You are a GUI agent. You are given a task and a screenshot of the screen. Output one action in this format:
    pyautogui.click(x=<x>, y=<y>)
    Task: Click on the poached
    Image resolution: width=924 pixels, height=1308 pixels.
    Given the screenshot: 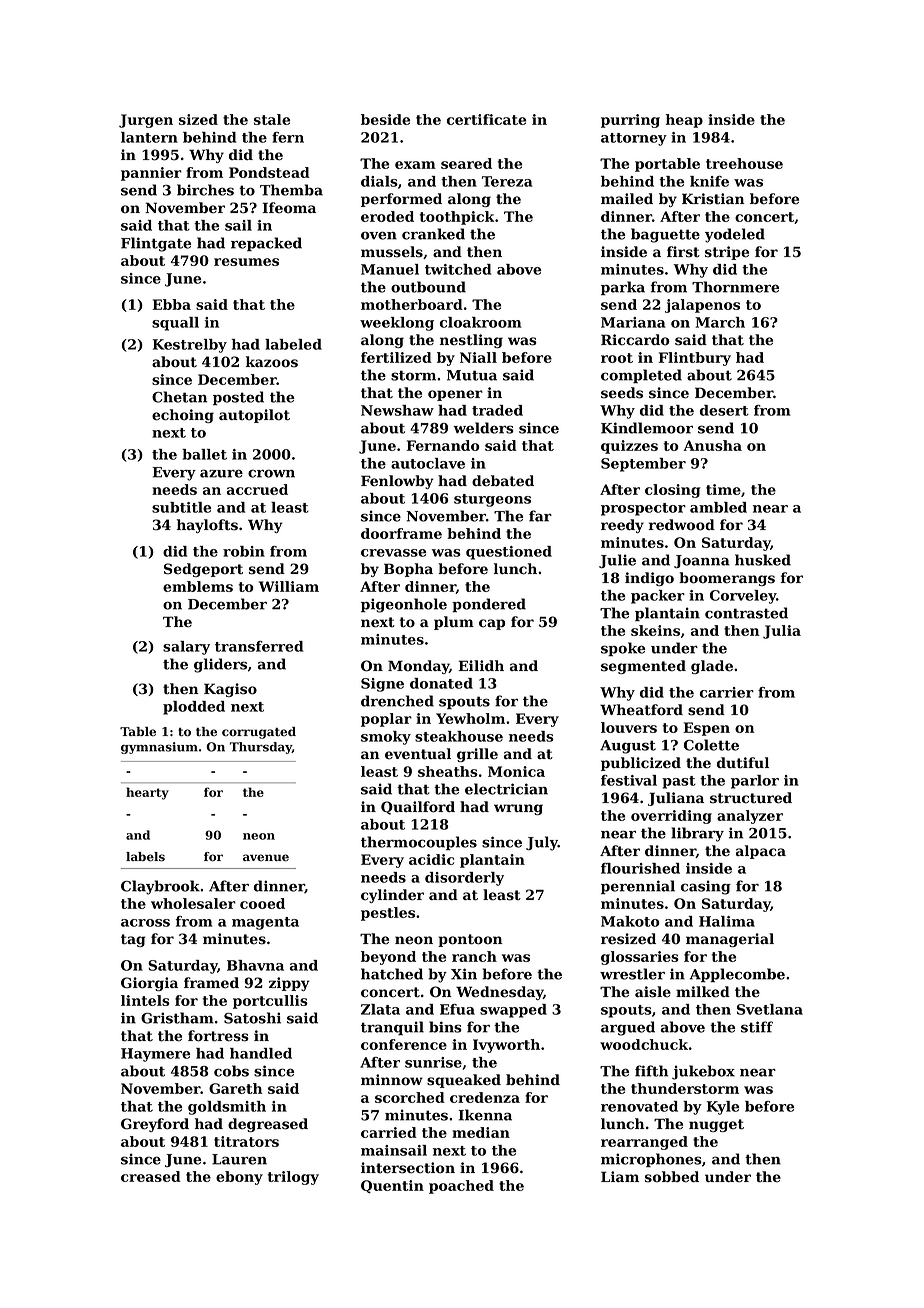 What is the action you would take?
    pyautogui.click(x=461, y=1187)
